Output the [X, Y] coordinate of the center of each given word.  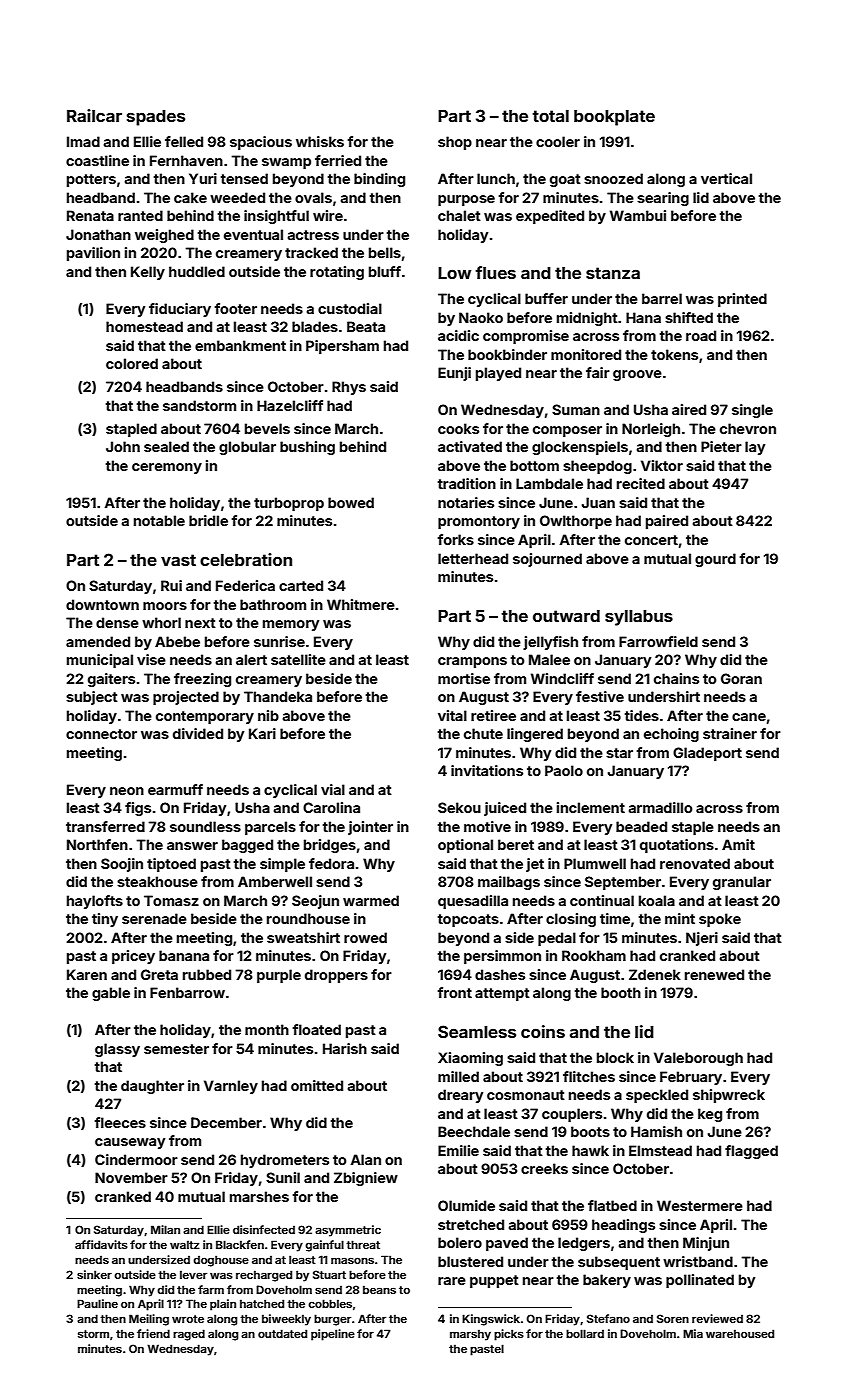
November [131, 1177]
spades [156, 118]
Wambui [638, 215]
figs [138, 809]
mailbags [509, 883]
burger [332, 1320]
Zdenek [655, 974]
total [550, 116]
